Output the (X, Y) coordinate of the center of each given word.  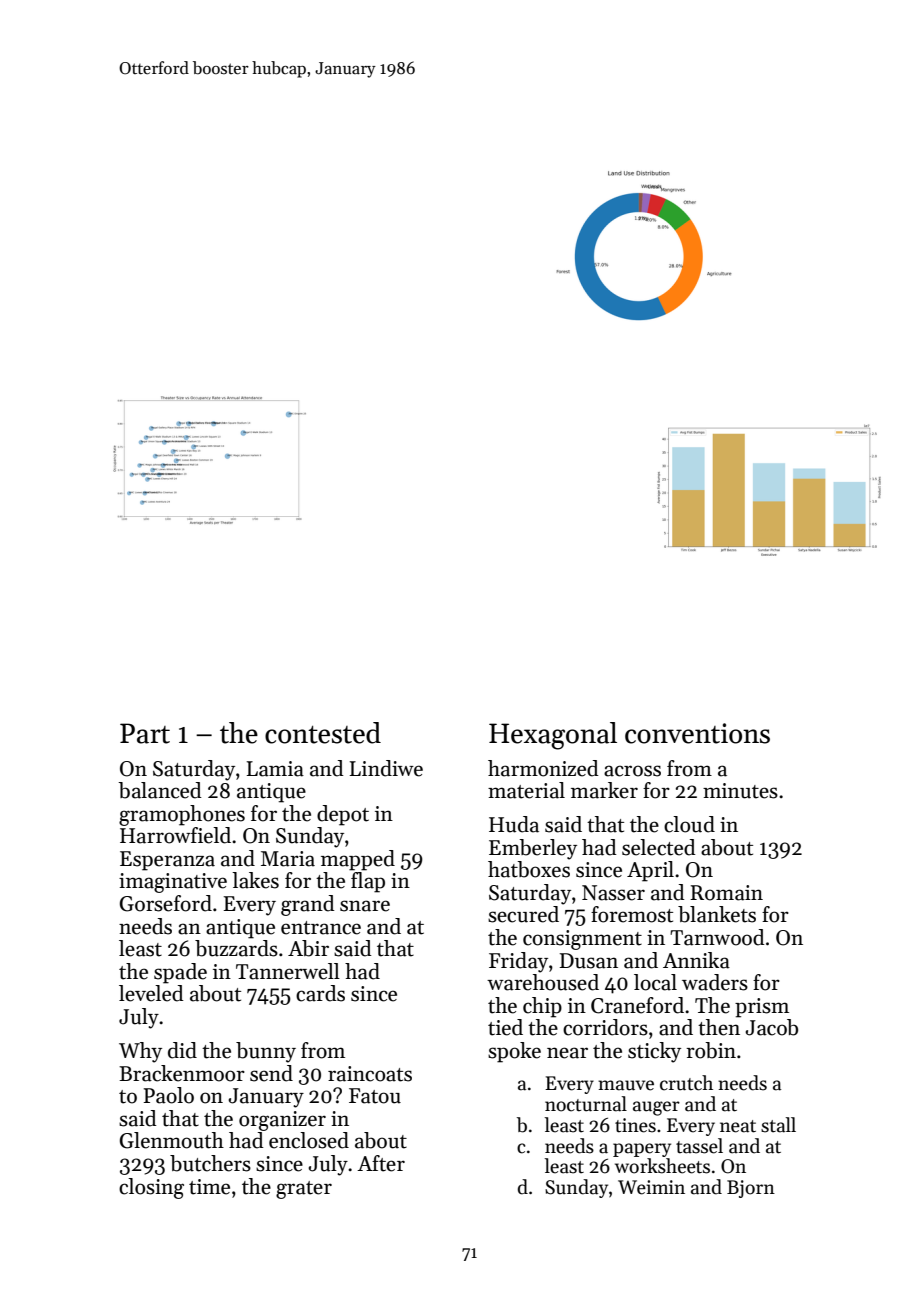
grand (308, 905)
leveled (151, 993)
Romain (726, 893)
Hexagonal (553, 736)
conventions (697, 733)
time (209, 1187)
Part (145, 733)
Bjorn (751, 1189)
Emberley (533, 849)
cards (320, 993)
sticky (654, 1052)
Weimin (651, 1187)
